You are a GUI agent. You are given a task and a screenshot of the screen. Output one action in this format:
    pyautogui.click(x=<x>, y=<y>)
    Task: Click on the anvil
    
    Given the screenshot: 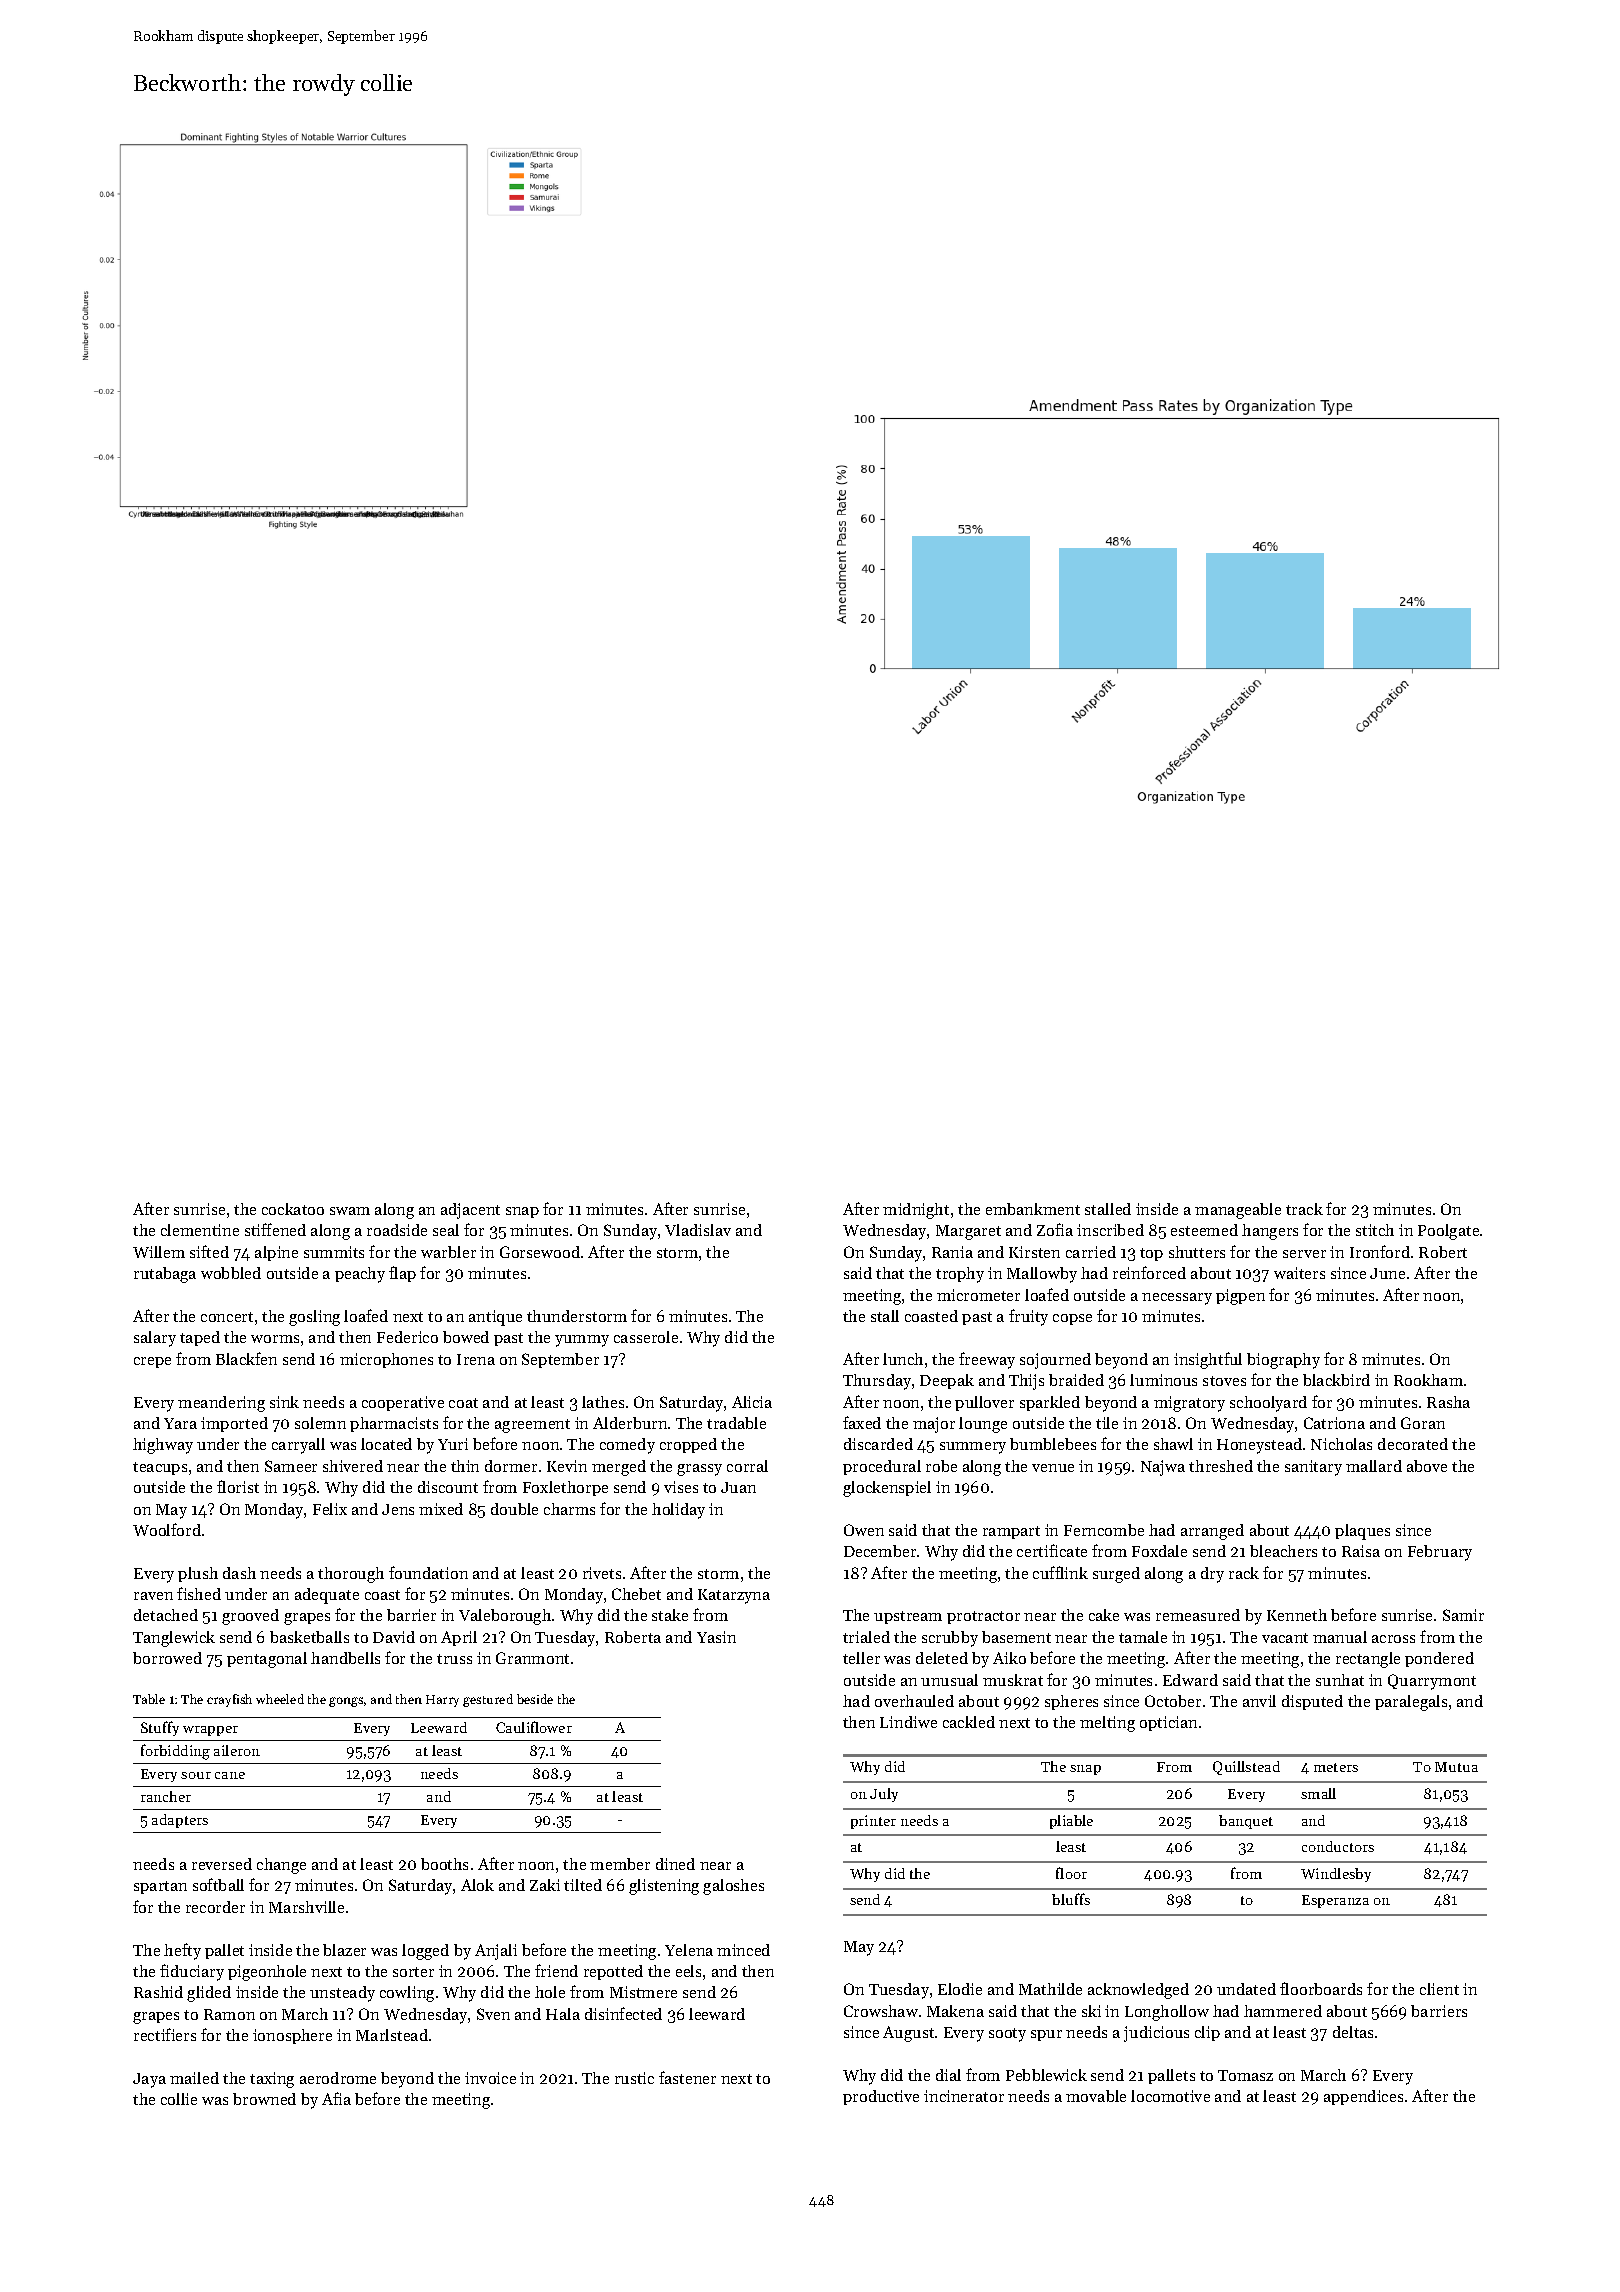 What is the action you would take?
    pyautogui.click(x=1259, y=1701)
